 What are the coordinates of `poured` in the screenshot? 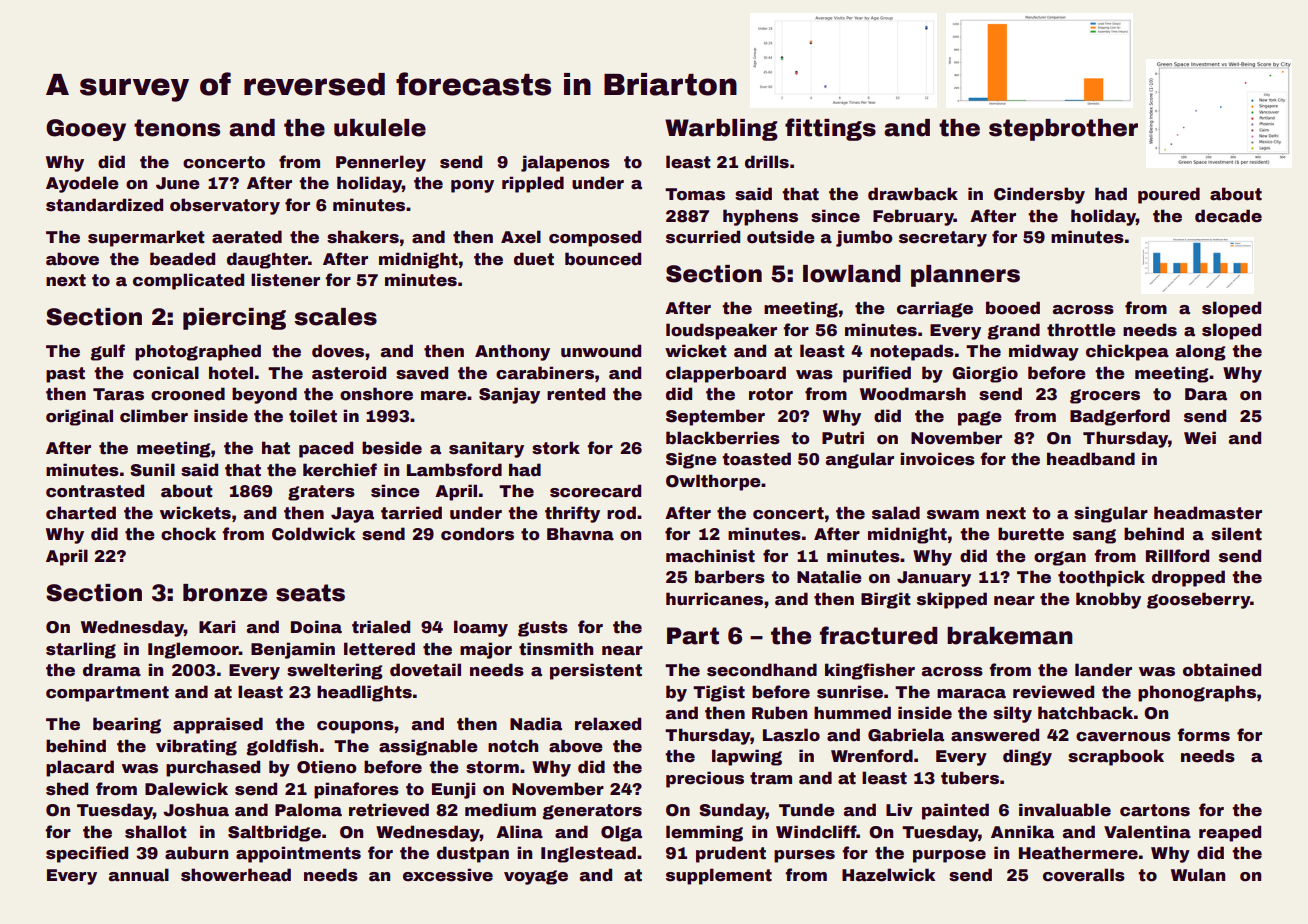 It's located at (1169, 195).
